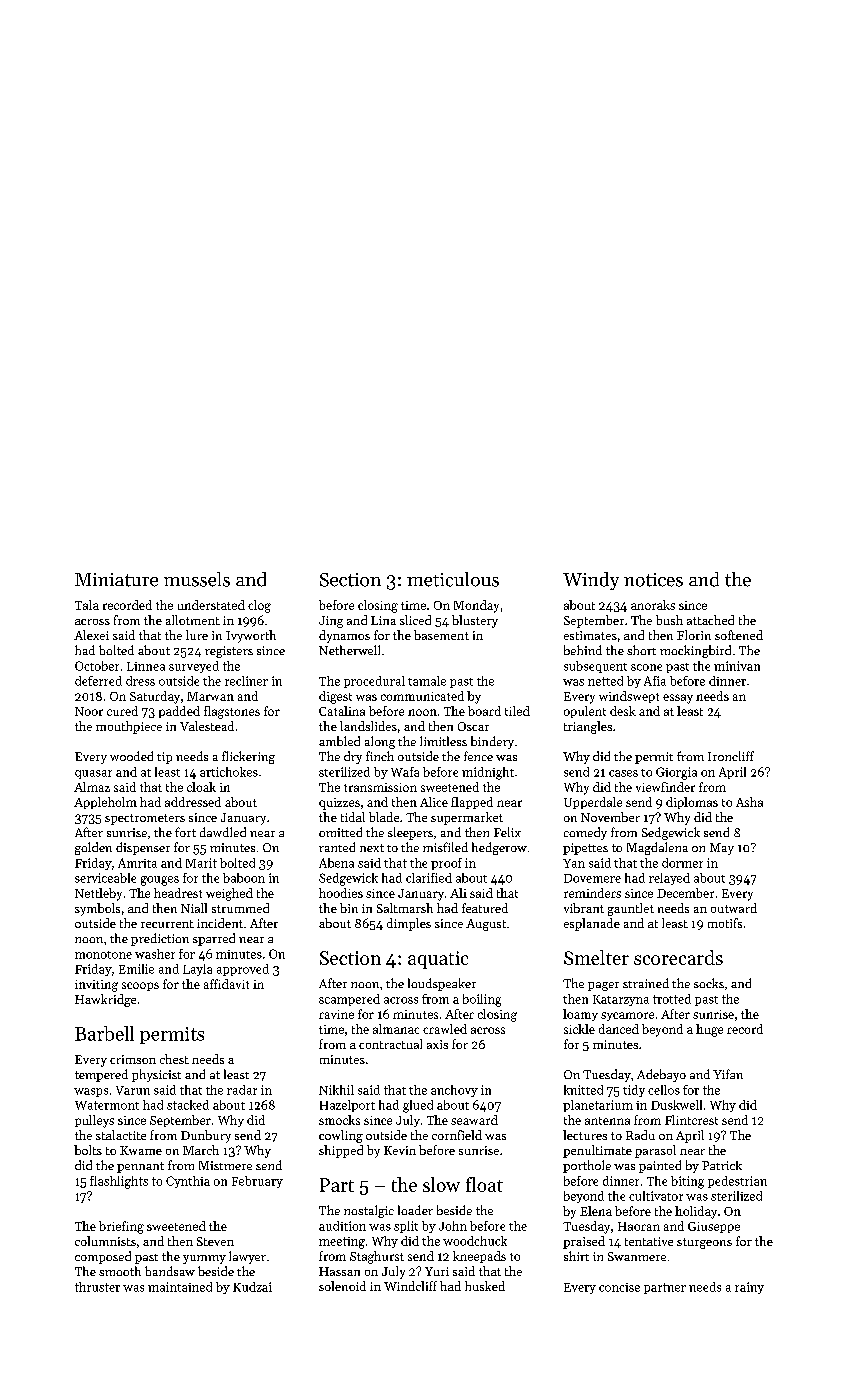  Describe the element at coordinates (215, 1241) in the screenshot. I see `Steven` at that location.
